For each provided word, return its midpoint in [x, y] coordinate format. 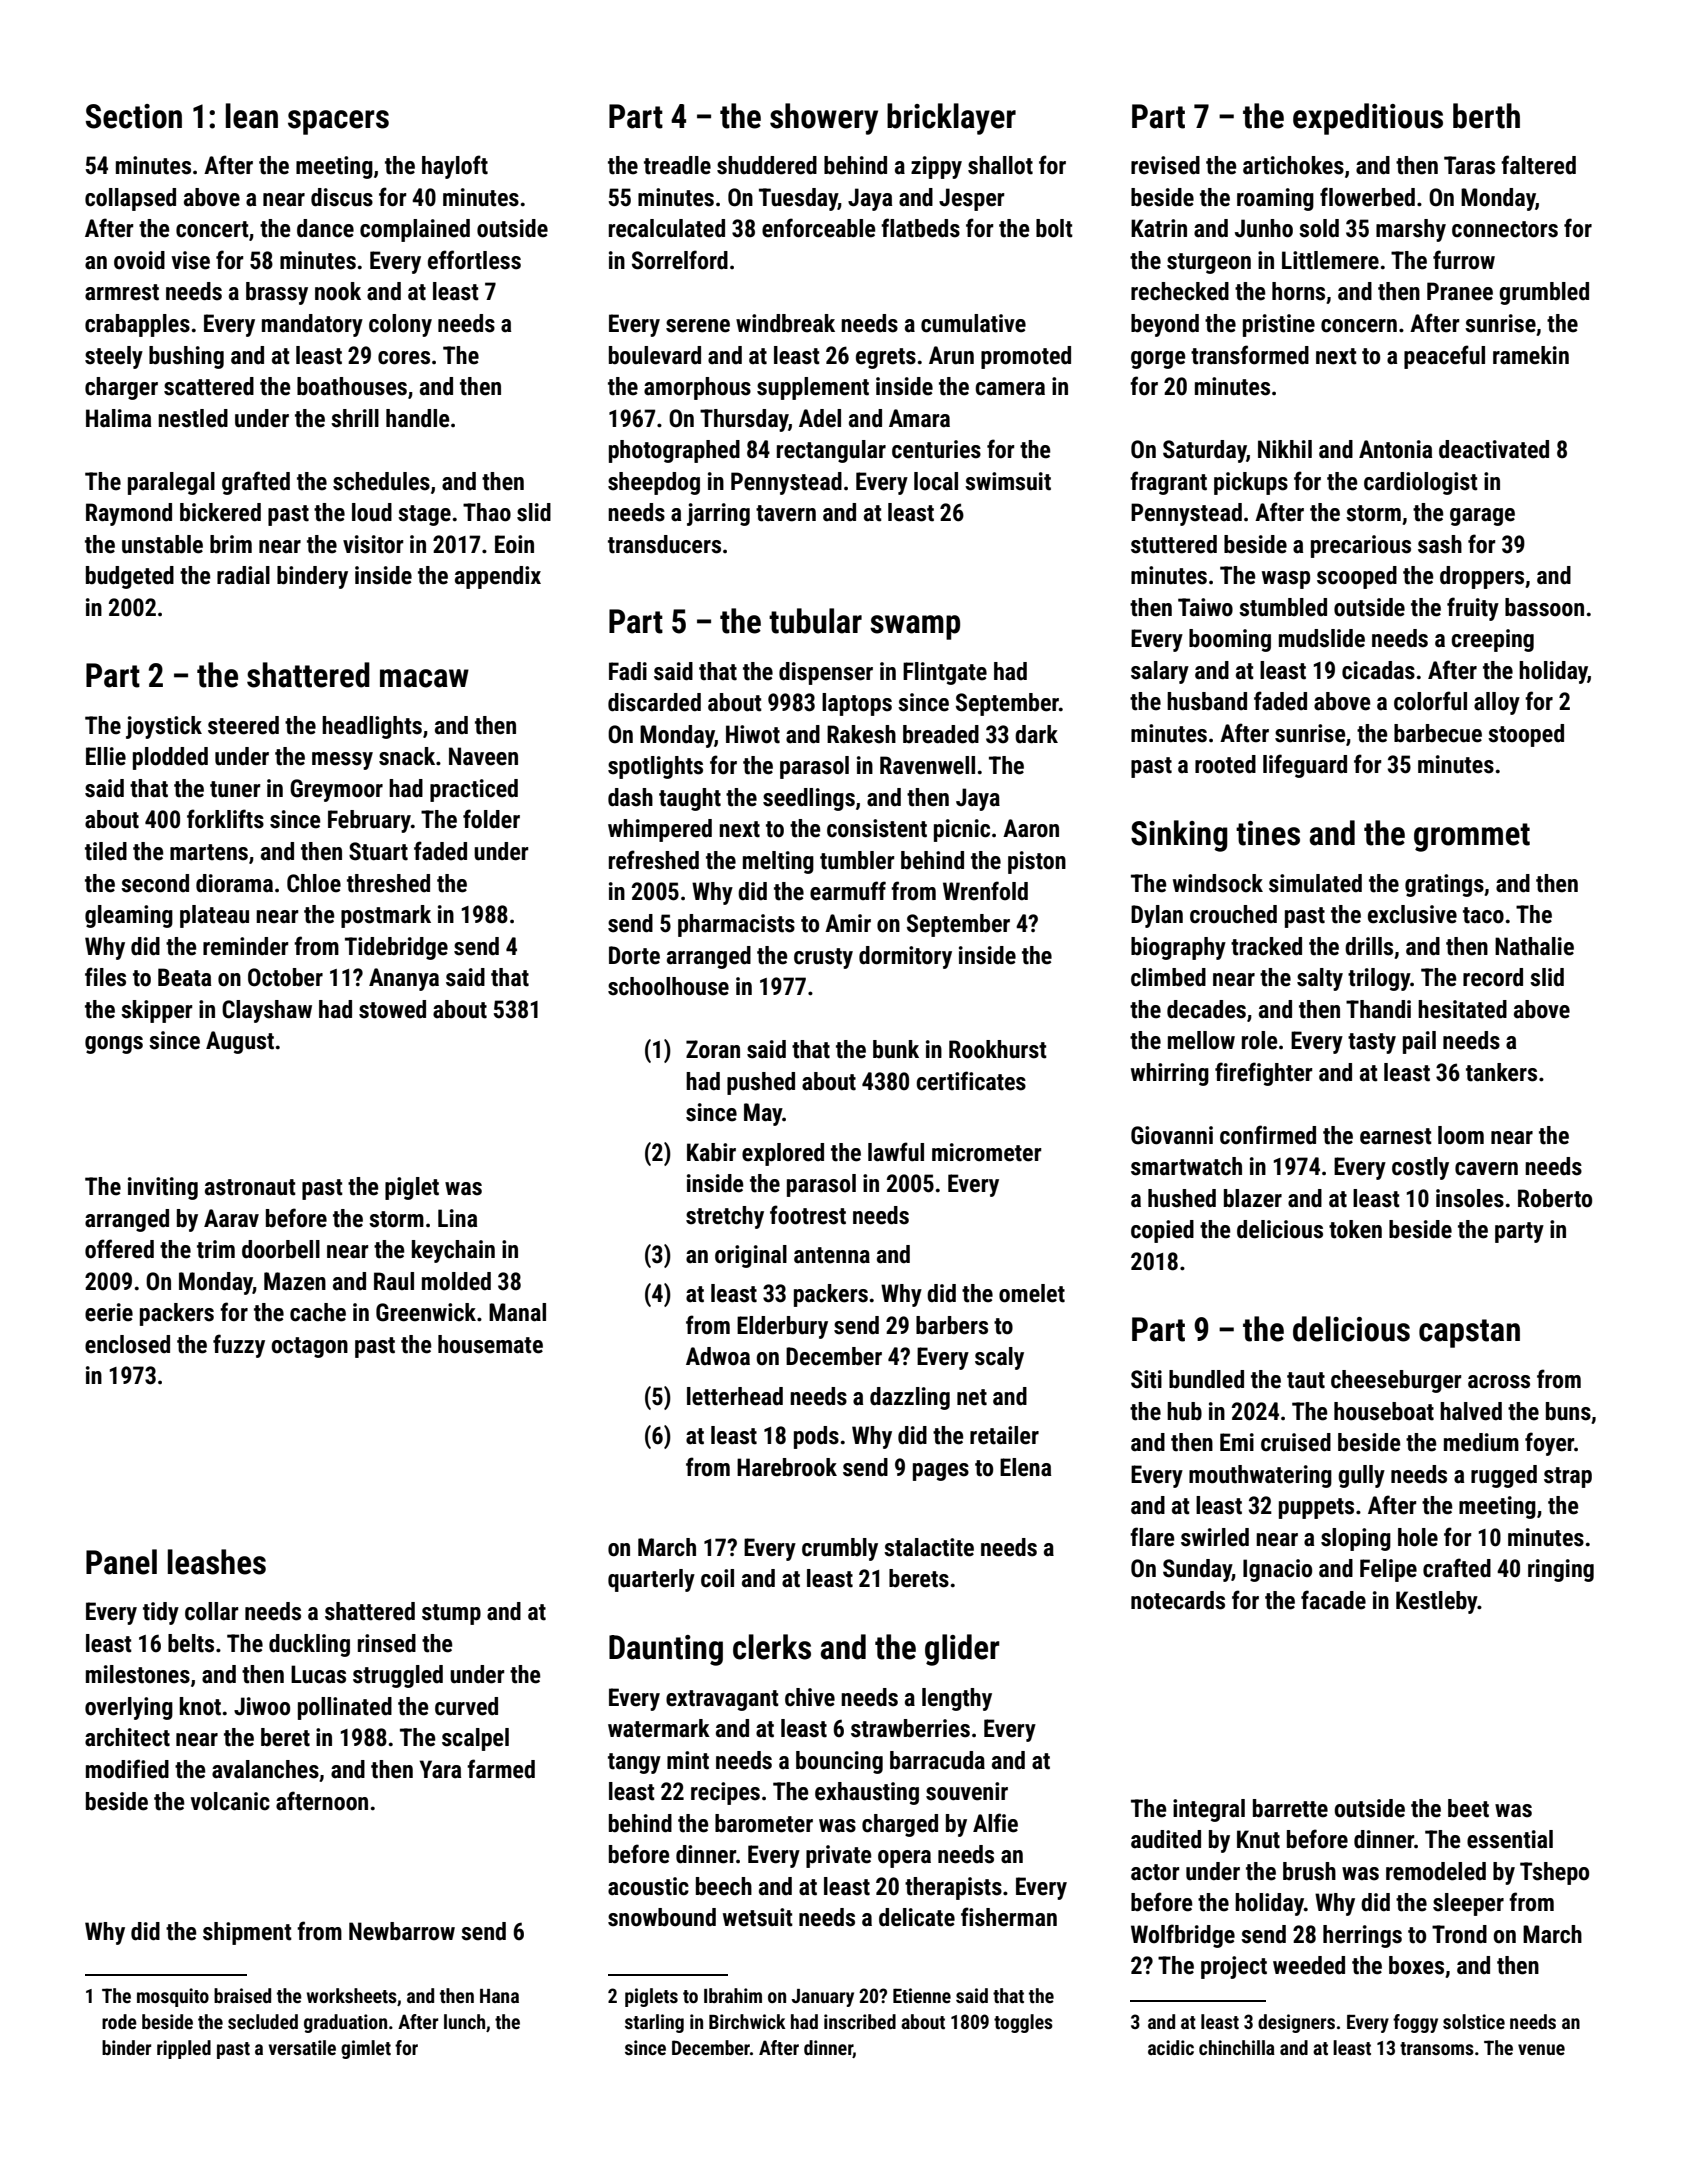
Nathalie [1534, 946]
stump [451, 1614]
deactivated [1494, 449]
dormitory [905, 957]
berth [1486, 116]
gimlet [366, 2049]
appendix [498, 577]
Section [134, 116]
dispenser [826, 673]
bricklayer [951, 119]
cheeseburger [1396, 1381]
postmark [386, 916]
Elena [1025, 1467]
